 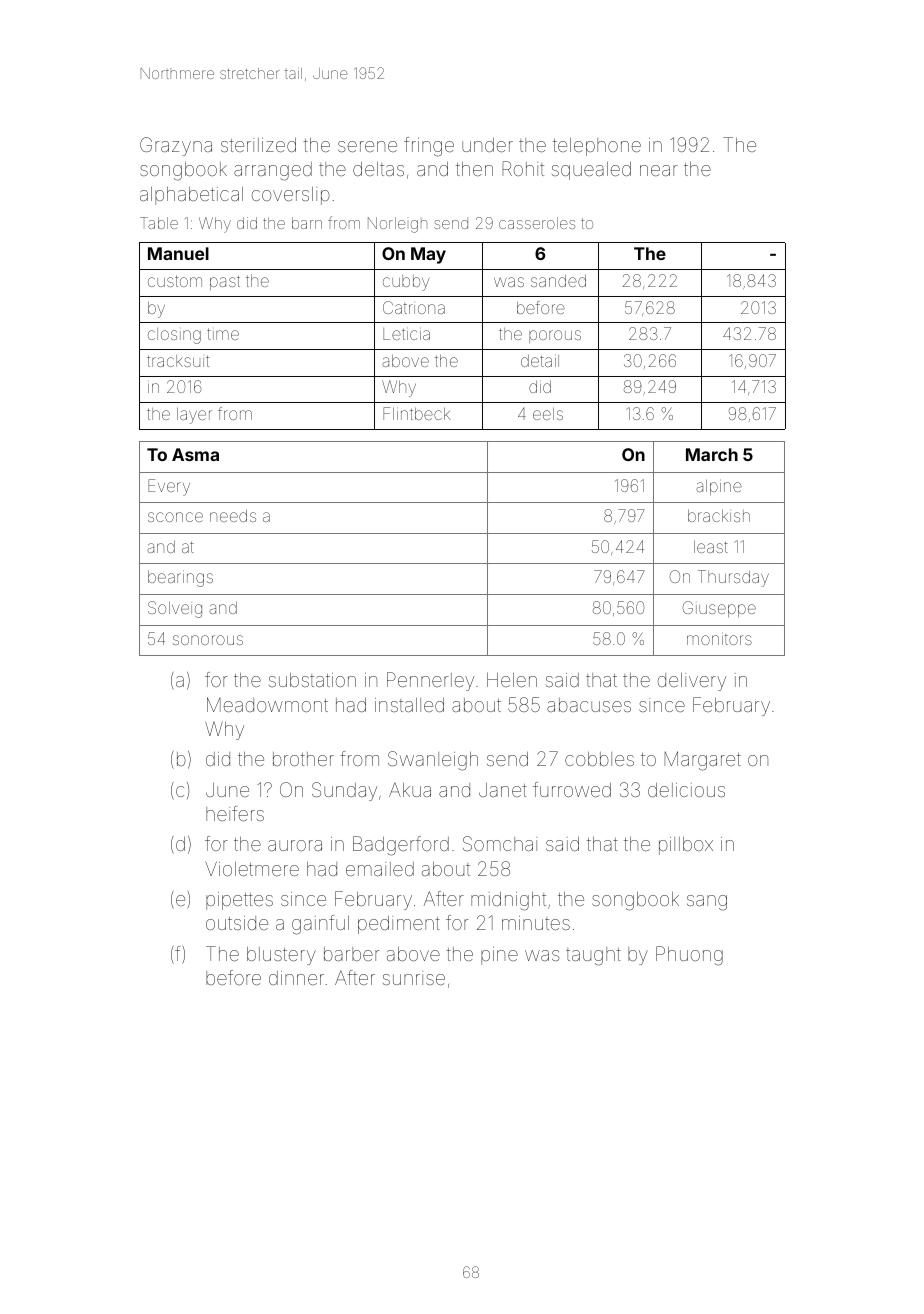 I want to click on near, so click(x=659, y=170).
